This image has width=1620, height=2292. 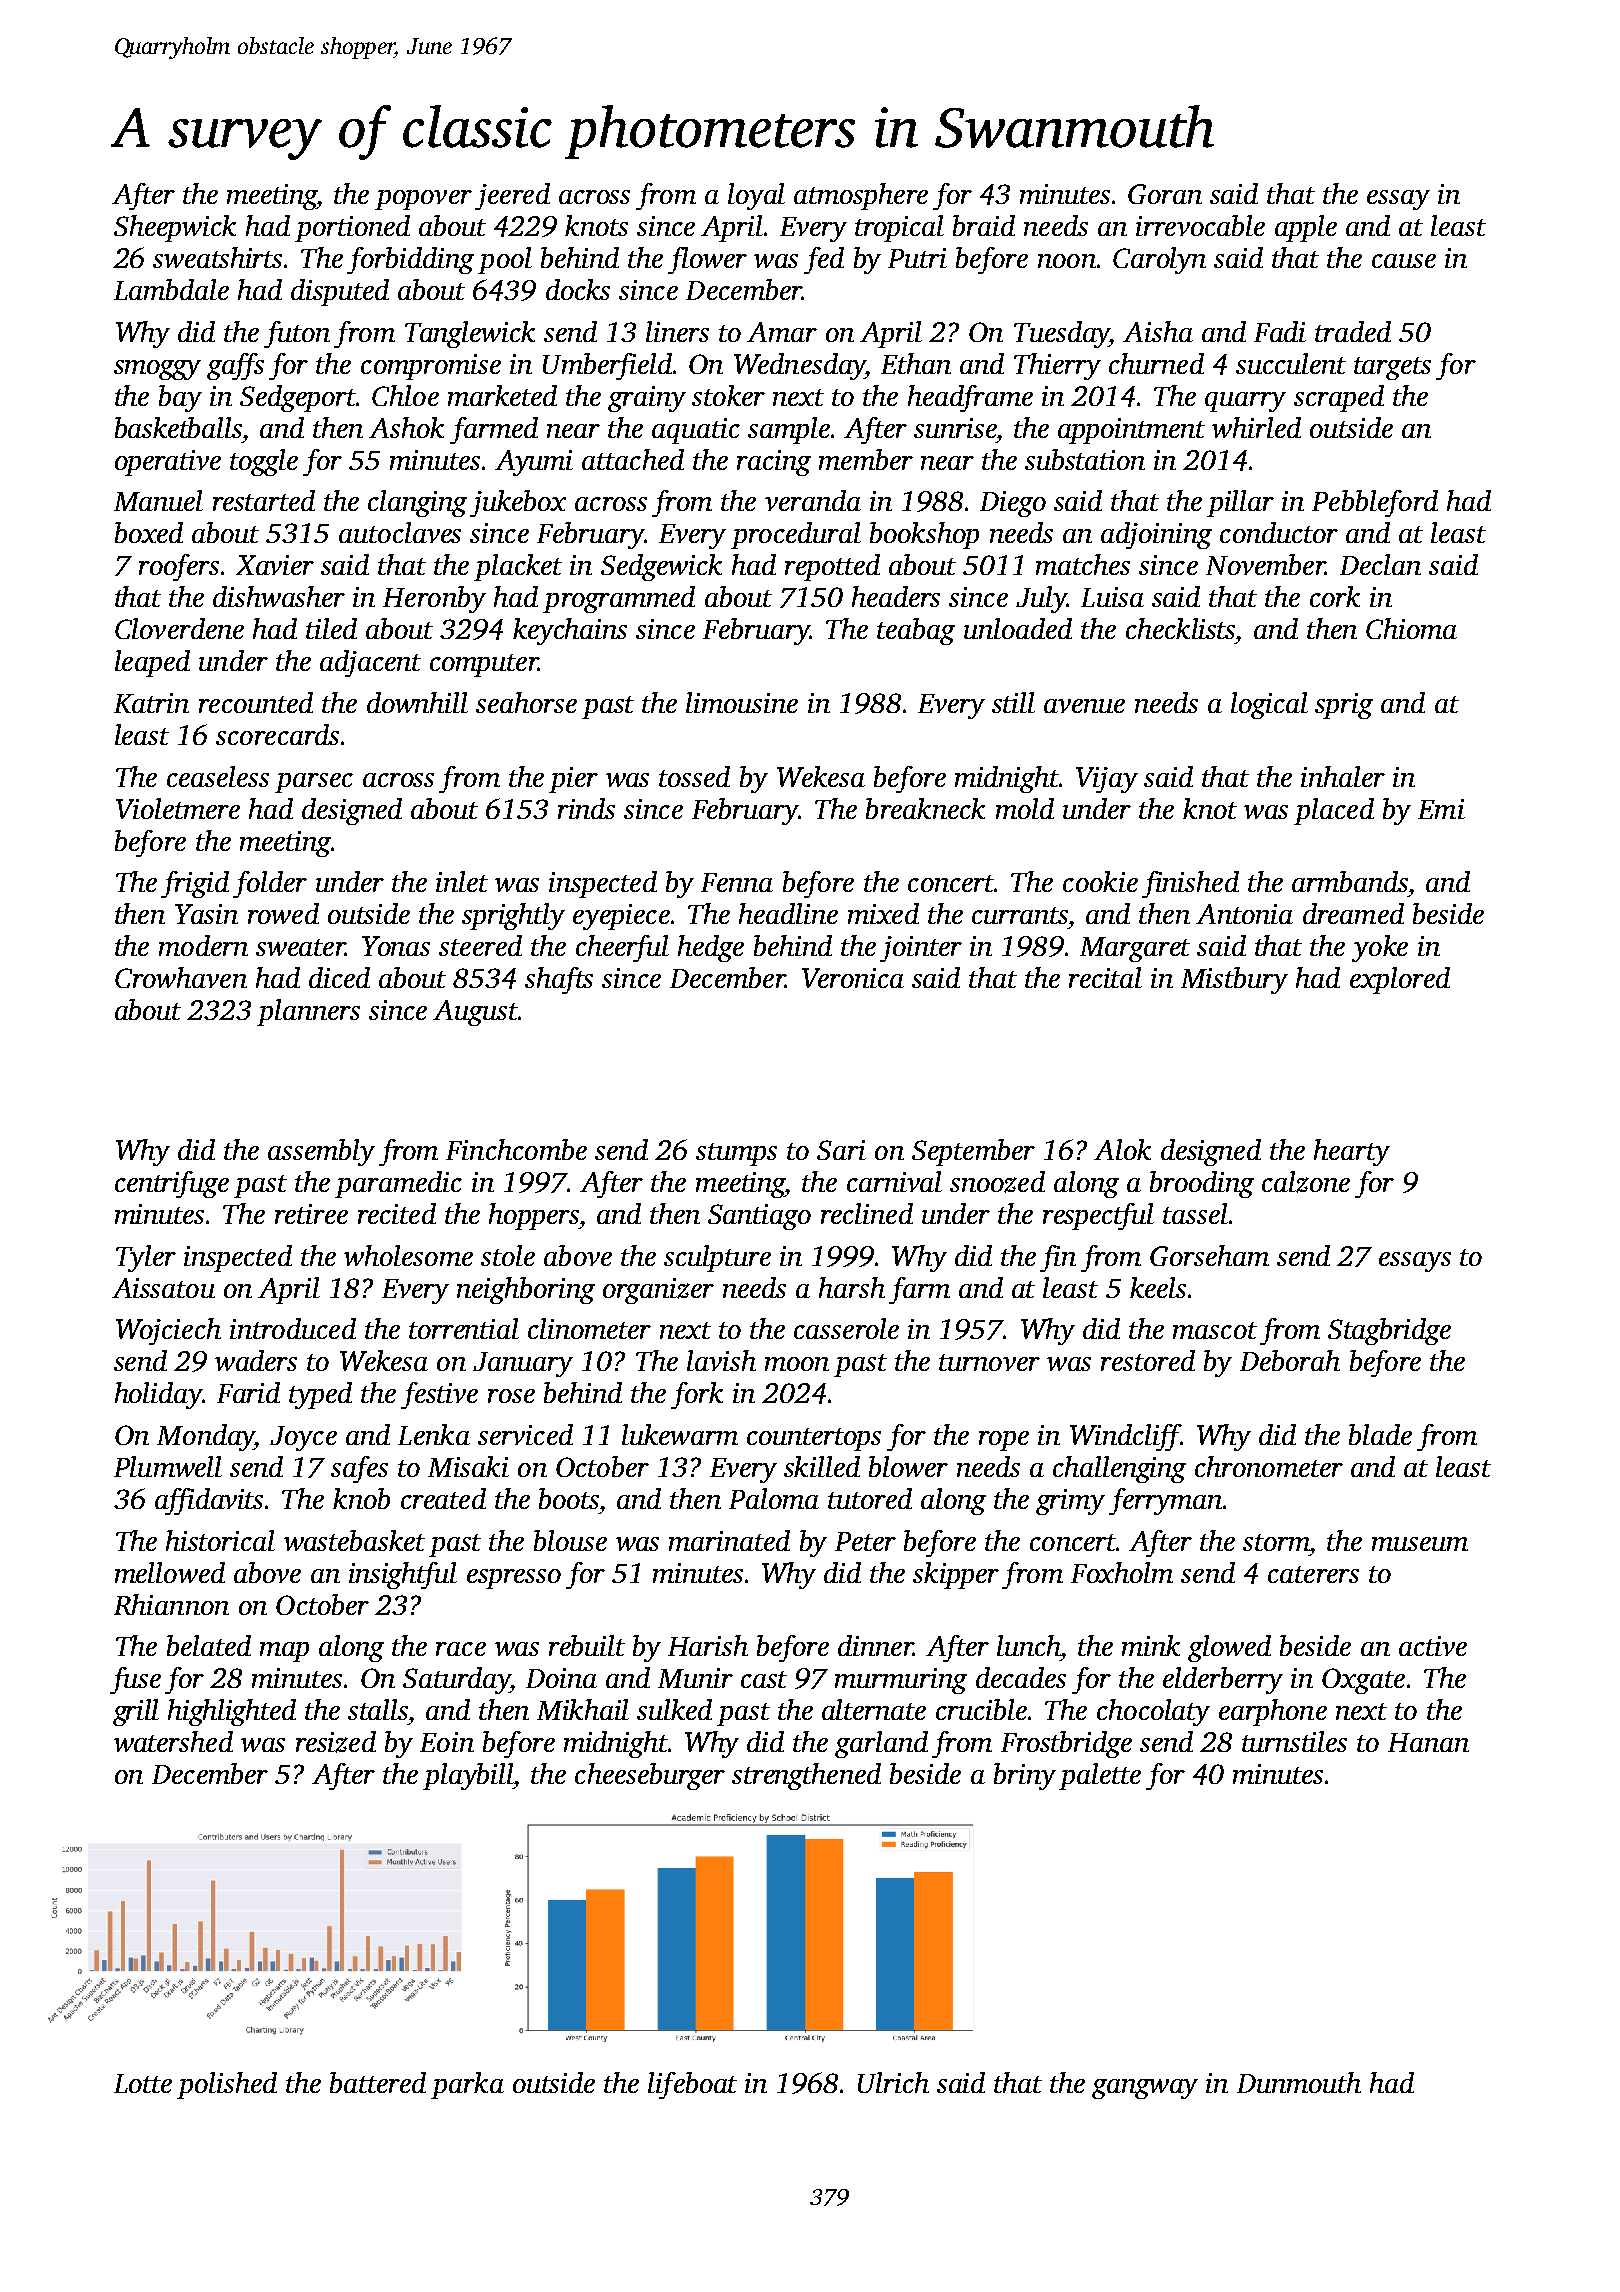 What do you see at coordinates (1190, 884) in the image?
I see `finished` at bounding box center [1190, 884].
